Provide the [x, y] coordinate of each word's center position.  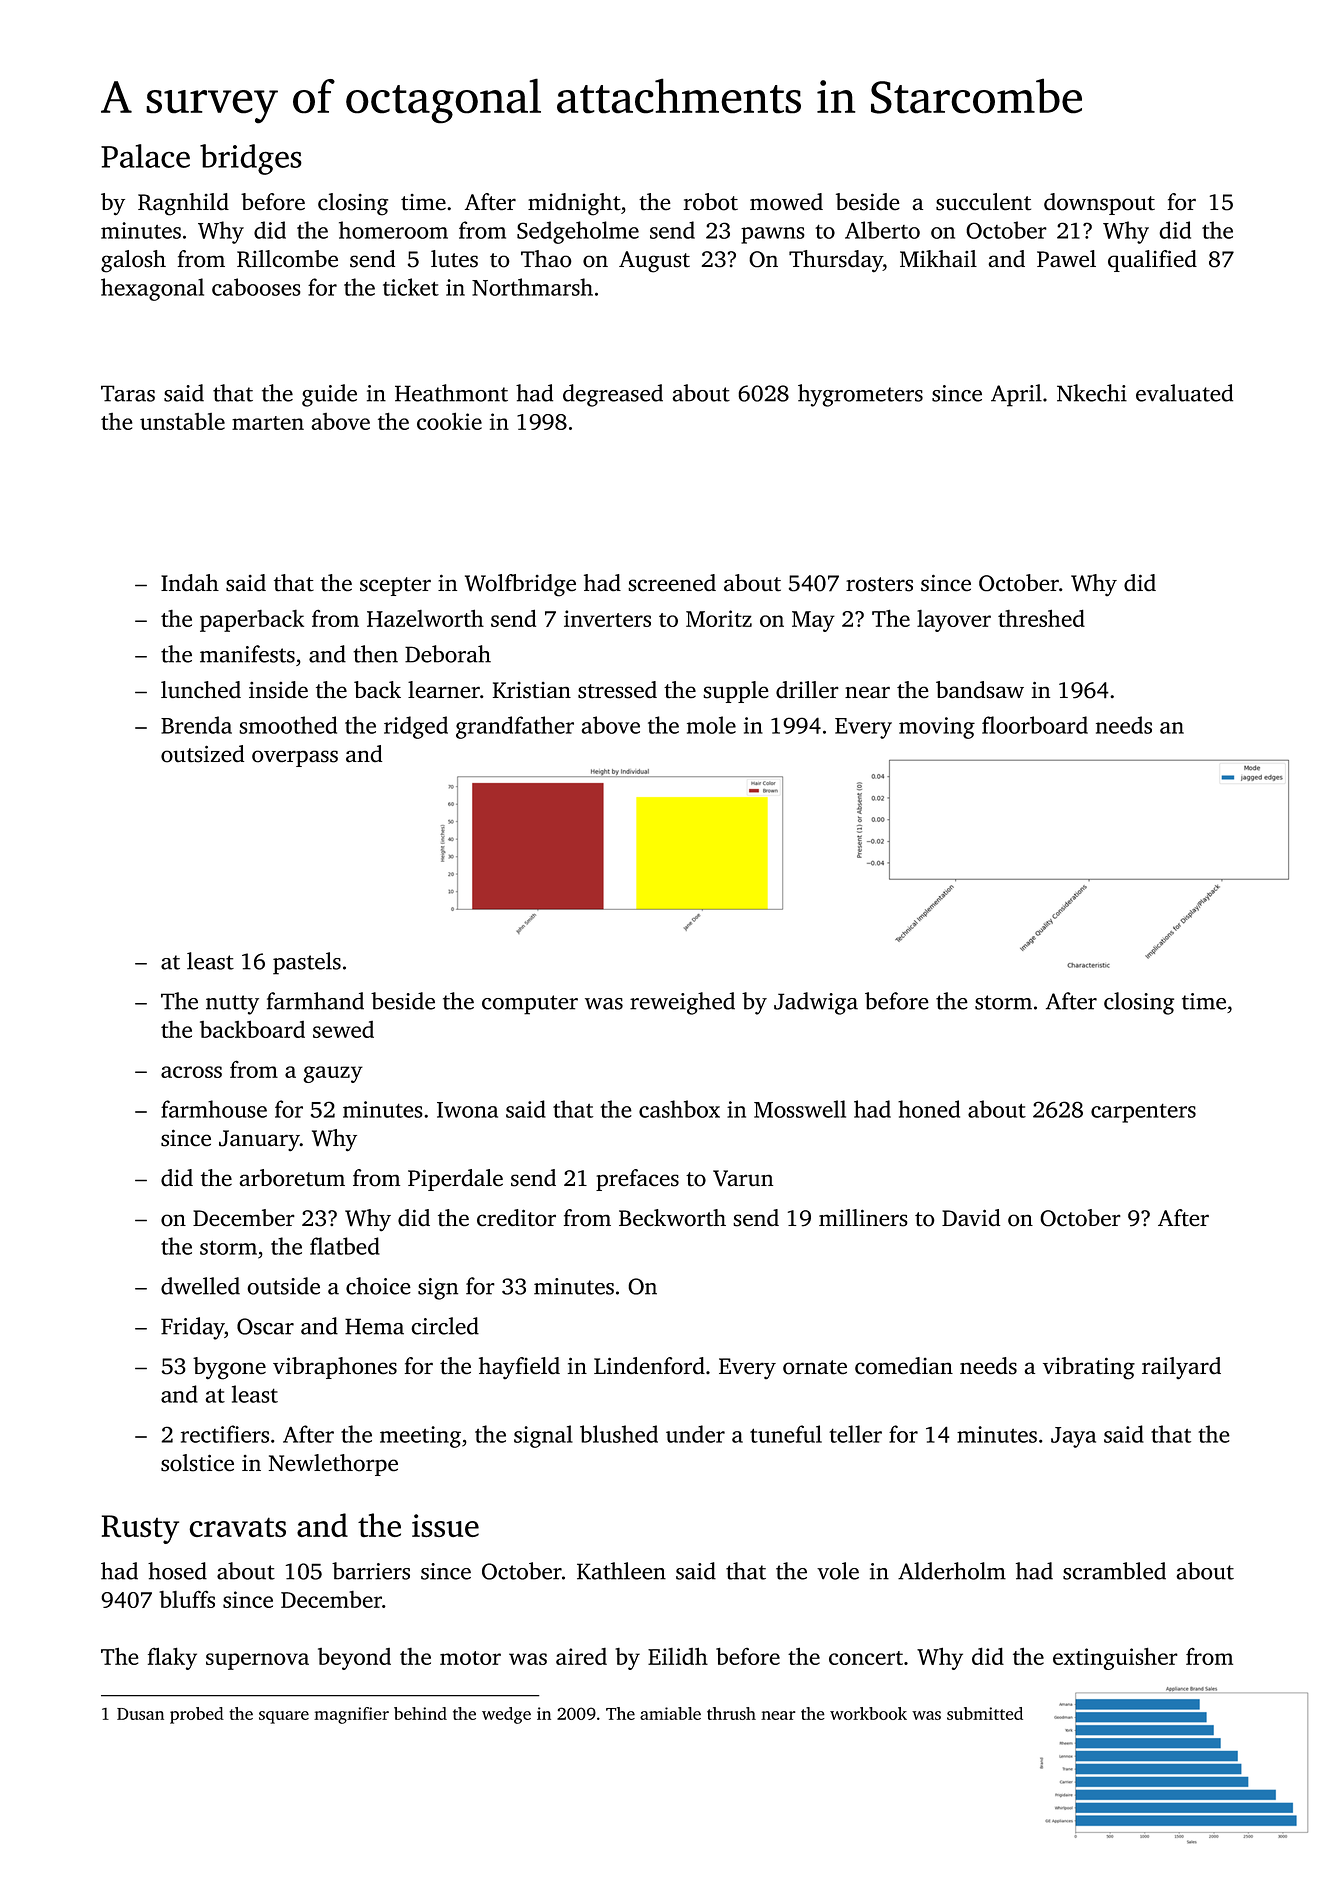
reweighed [682, 1003]
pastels [307, 963]
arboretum [292, 1178]
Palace [145, 156]
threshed [1041, 618]
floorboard [1035, 725]
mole [711, 725]
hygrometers [860, 395]
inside [278, 690]
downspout [1099, 204]
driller [807, 689]
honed [929, 1109]
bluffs [187, 1599]
